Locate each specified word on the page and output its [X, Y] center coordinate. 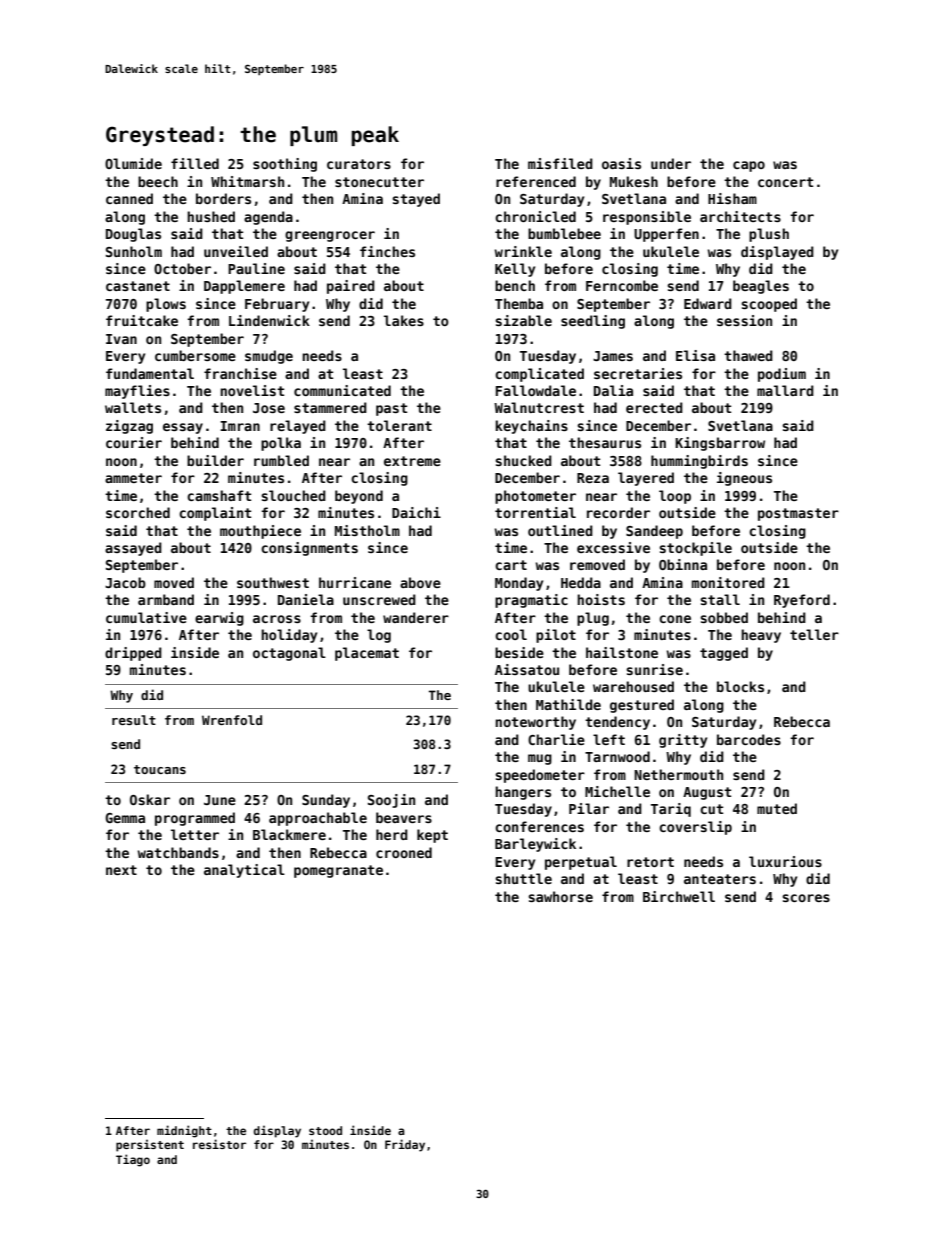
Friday [405, 1145]
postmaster [798, 514]
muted [777, 808]
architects [740, 216]
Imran [240, 426]
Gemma [125, 818]
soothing [285, 165]
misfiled [560, 163]
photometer [535, 497]
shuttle [523, 878]
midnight [184, 1131]
